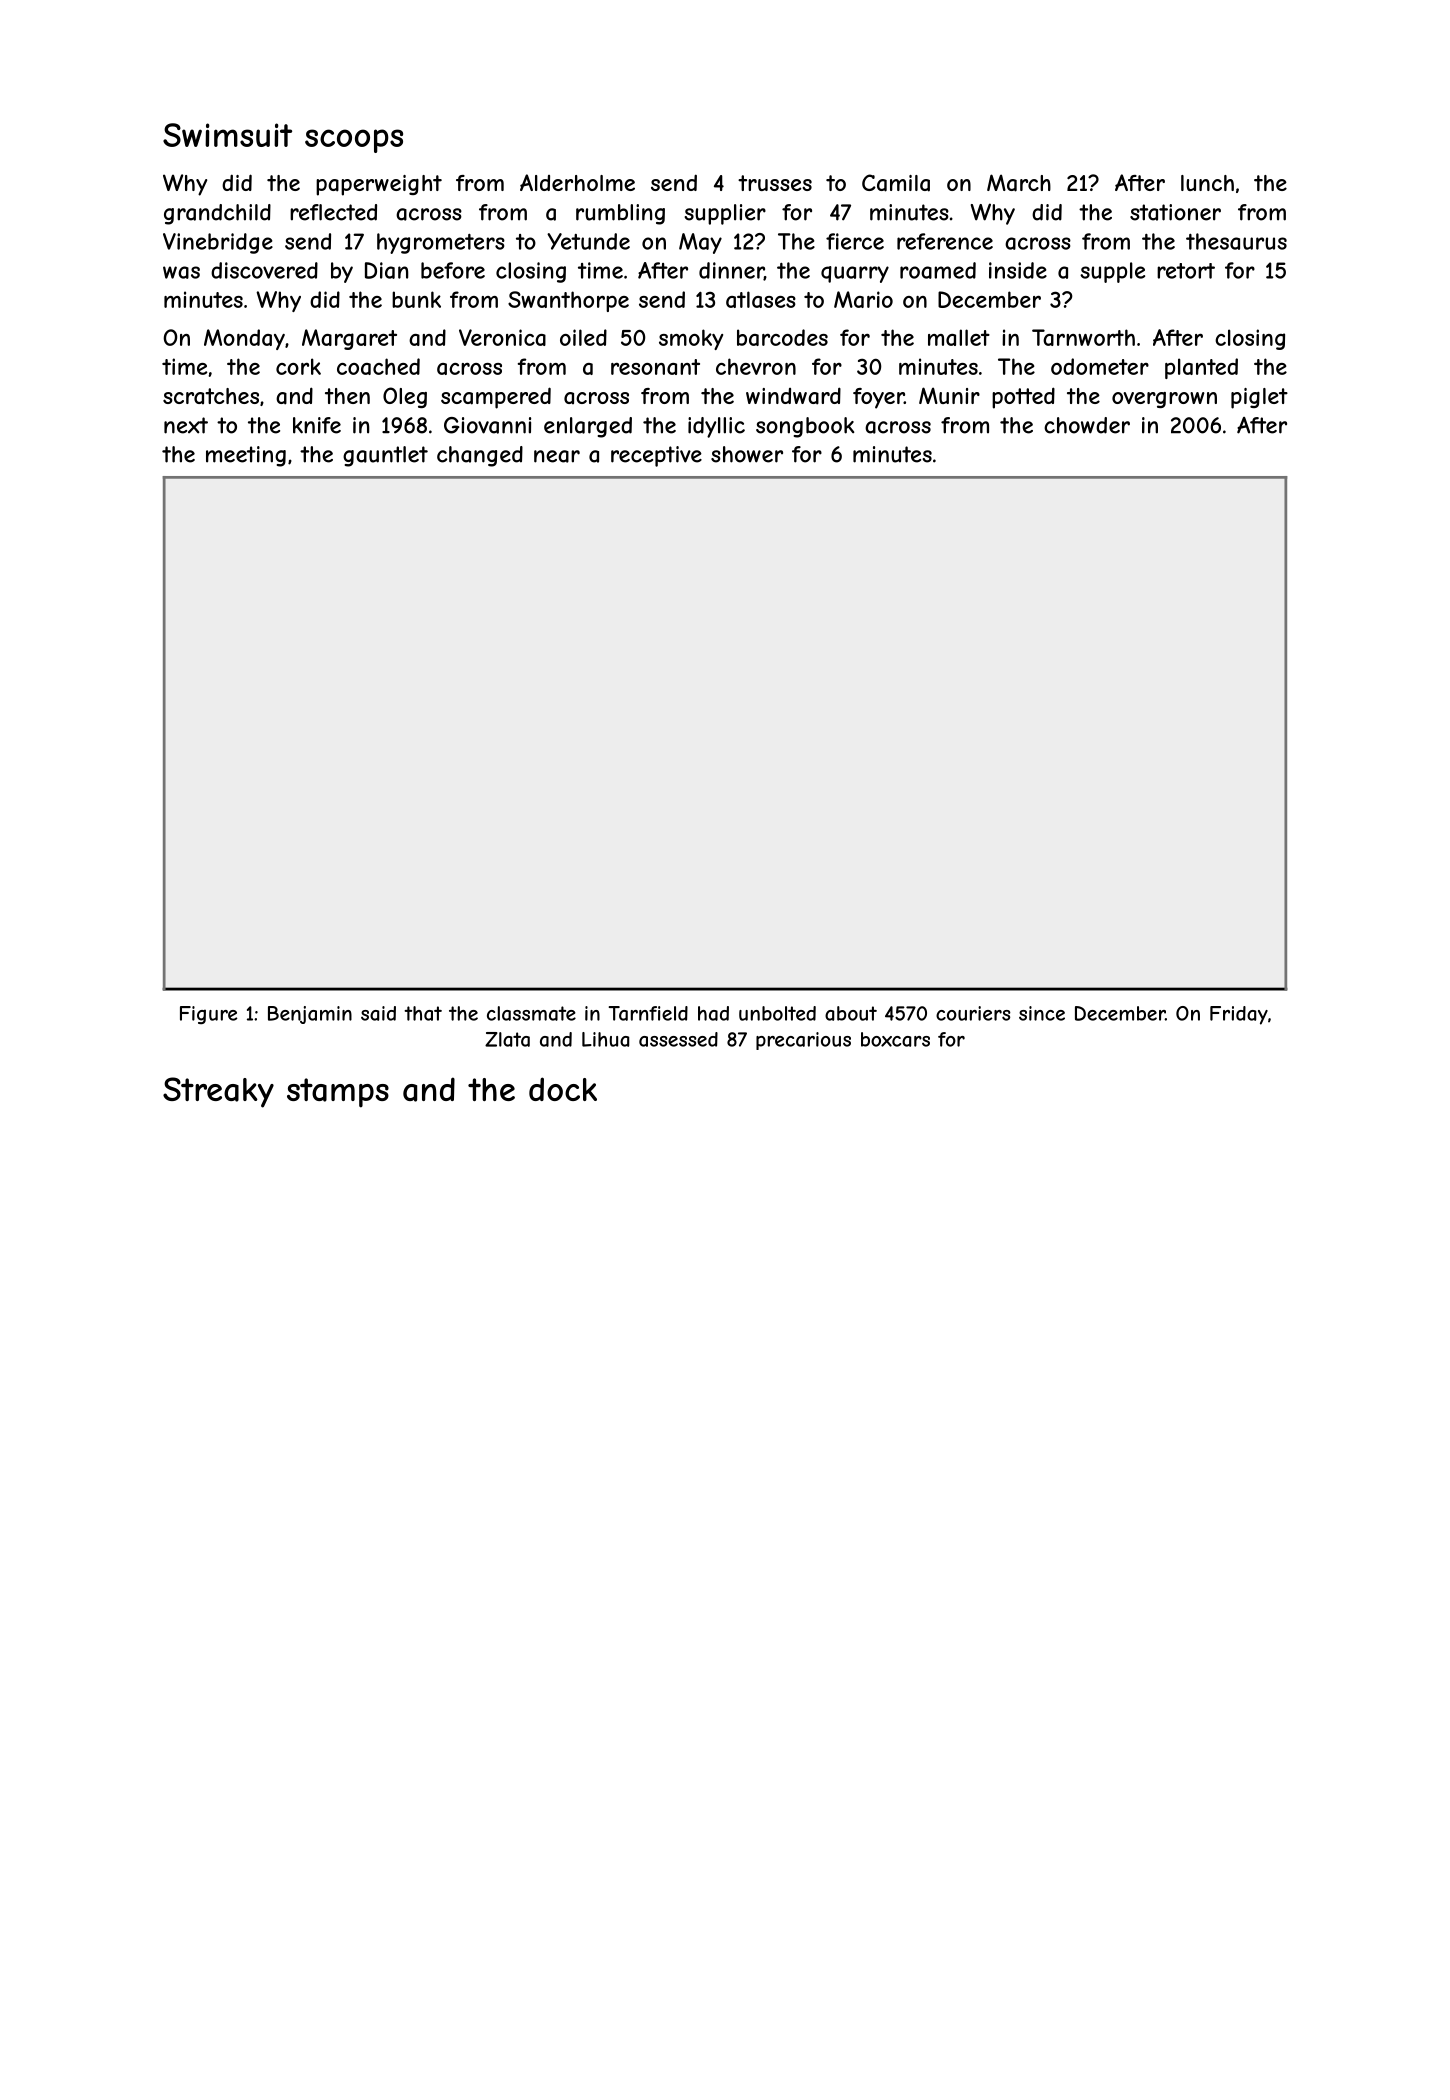 Image resolution: width=1450 pixels, height=2100 pixels. What do you see at coordinates (896, 183) in the screenshot?
I see `Camila` at bounding box center [896, 183].
